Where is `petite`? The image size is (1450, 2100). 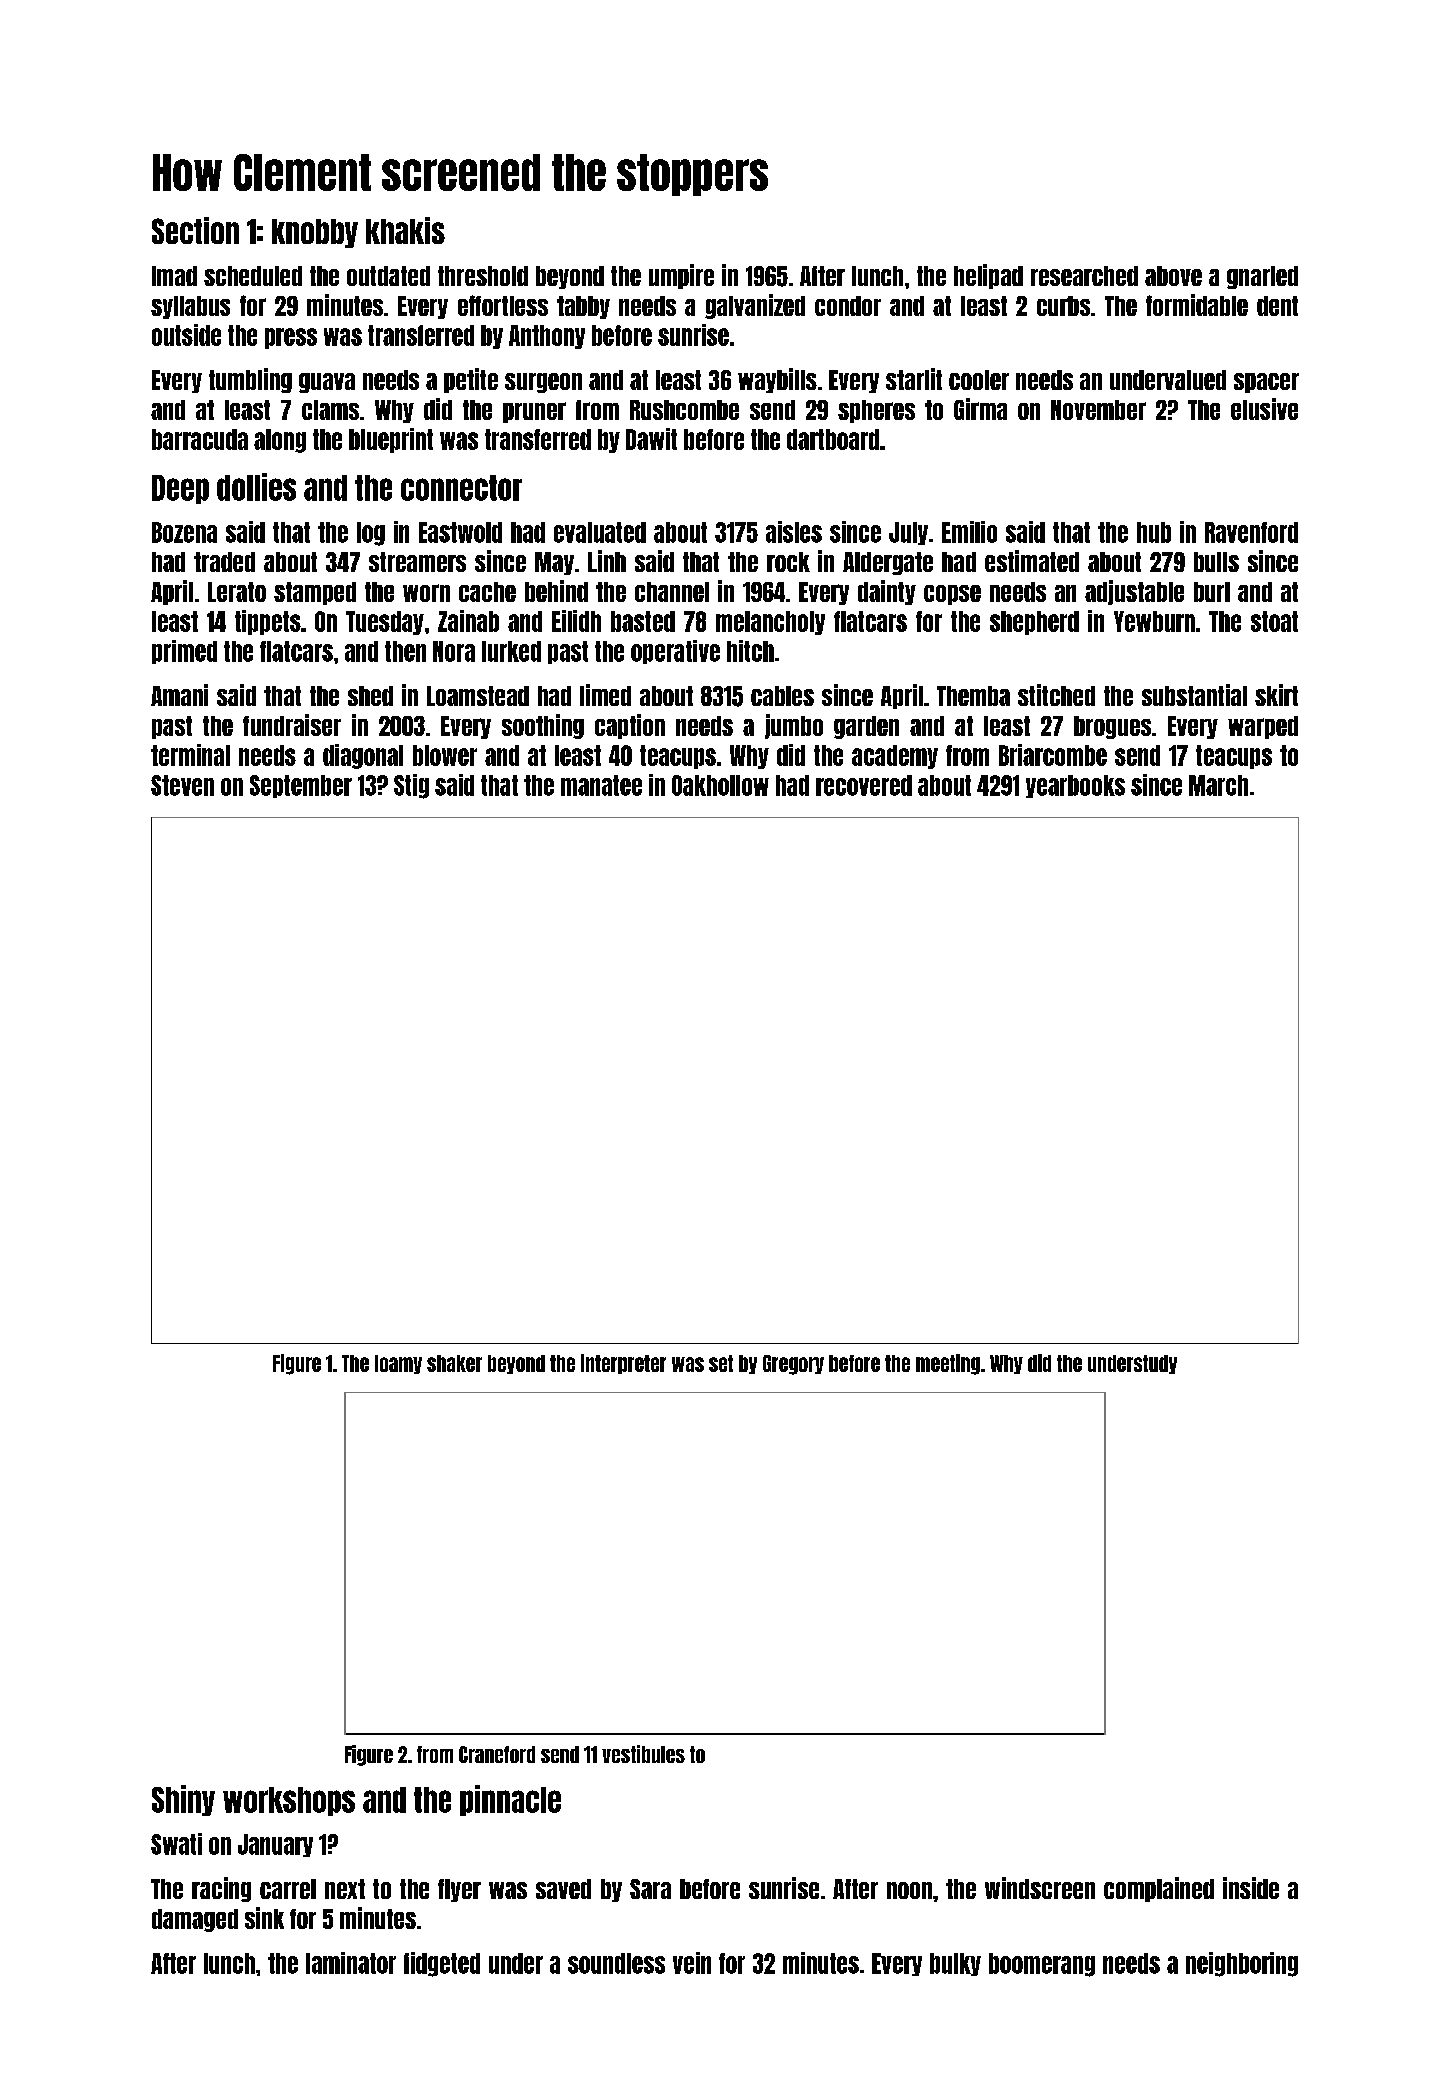
petite is located at coordinates (471, 380).
